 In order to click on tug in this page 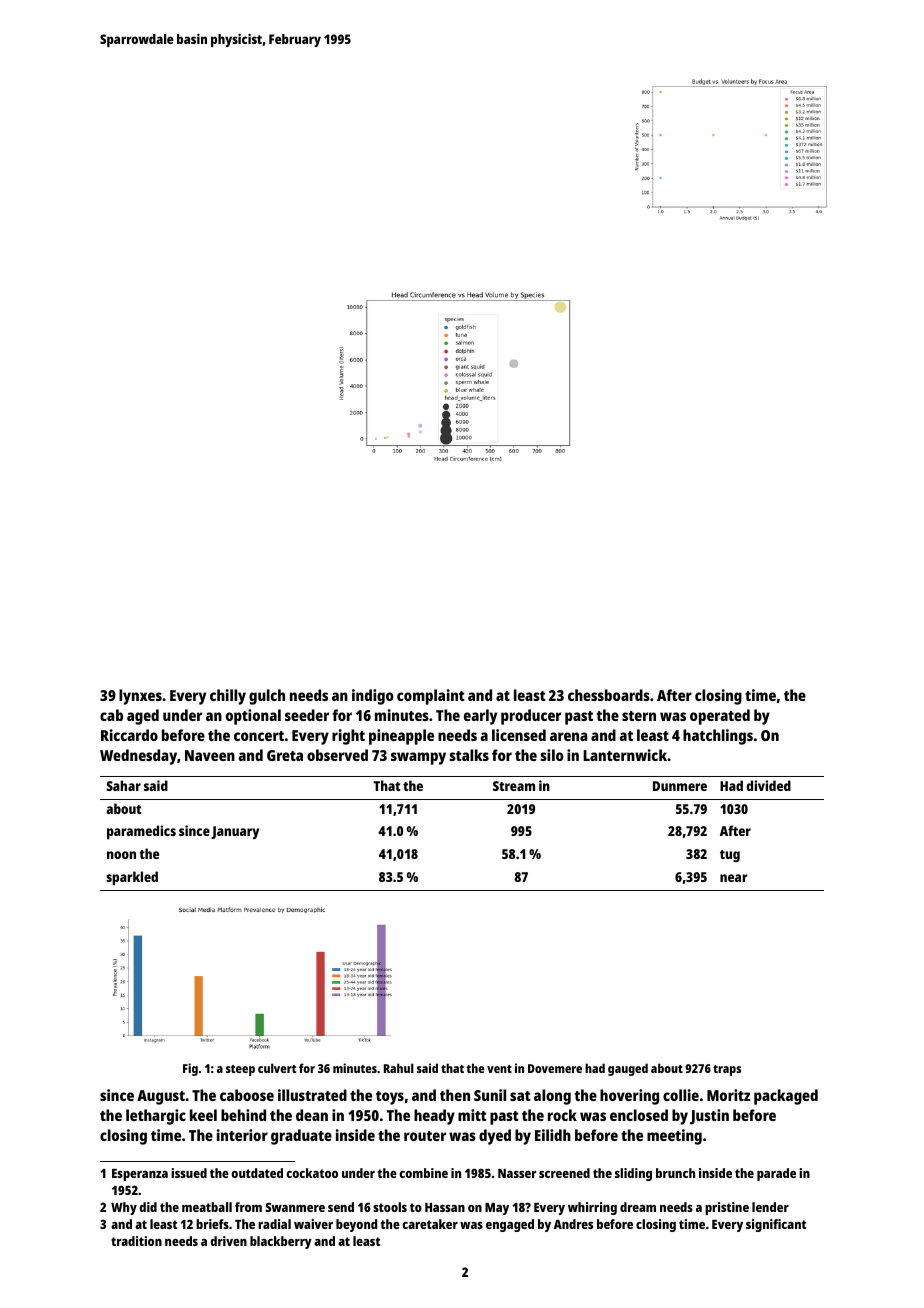, I will do `click(730, 856)`.
